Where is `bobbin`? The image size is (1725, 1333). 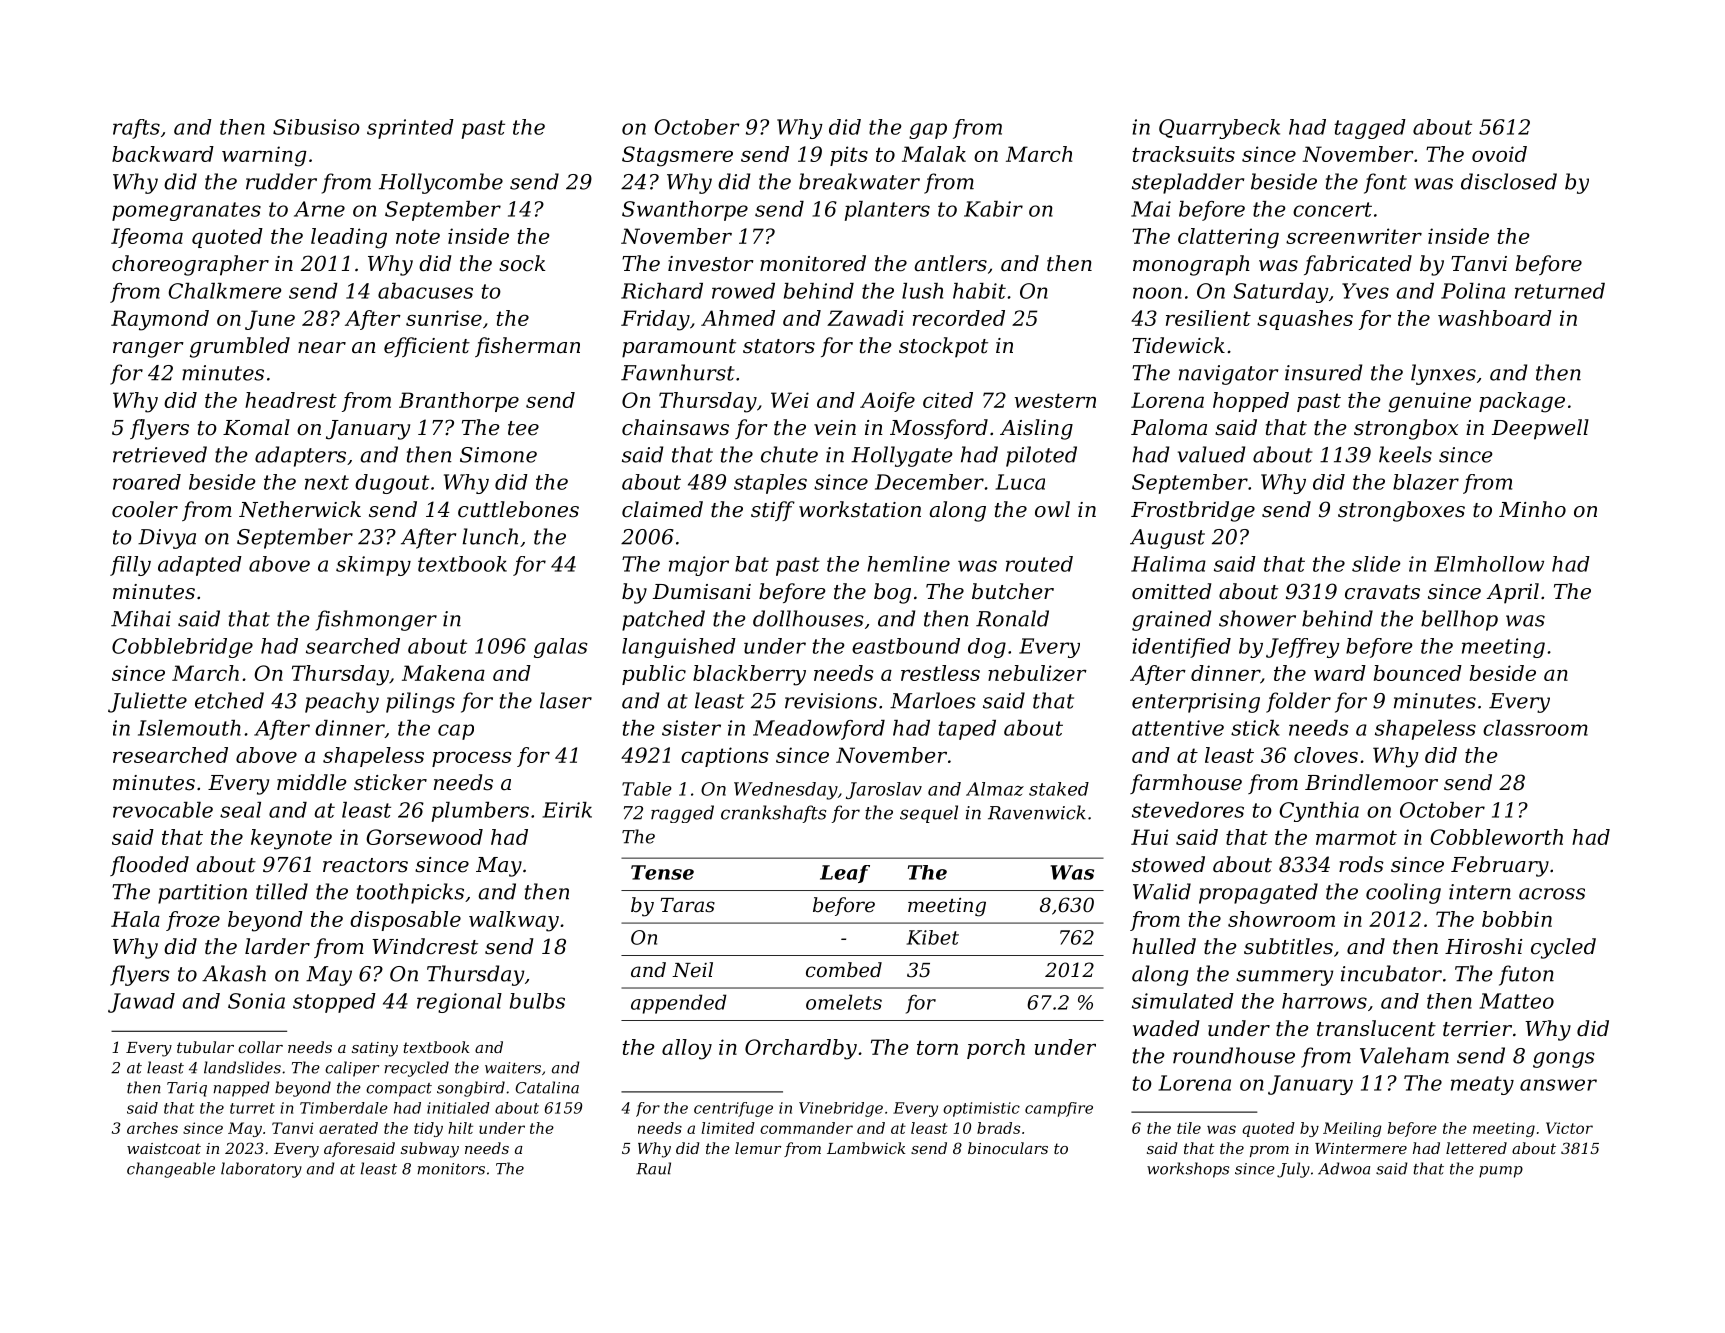 bobbin is located at coordinates (1517, 919).
